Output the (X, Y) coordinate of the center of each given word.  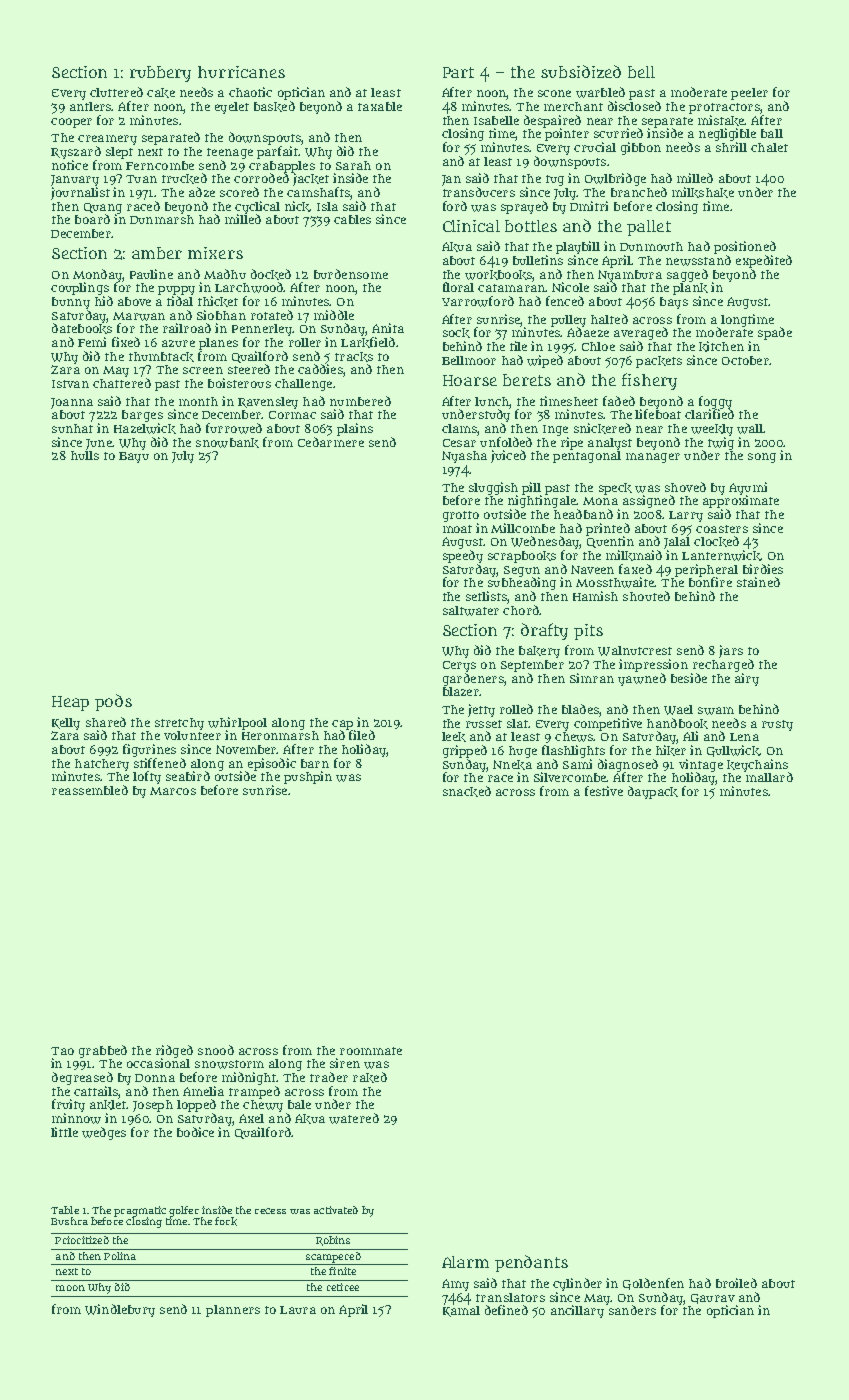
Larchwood (249, 287)
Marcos (173, 791)
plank (690, 289)
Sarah (353, 165)
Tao (62, 1051)
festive (604, 791)
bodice (195, 1132)
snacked (467, 791)
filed (362, 735)
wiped (545, 361)
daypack (653, 792)
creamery (107, 140)
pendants (531, 1263)
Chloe (598, 346)
